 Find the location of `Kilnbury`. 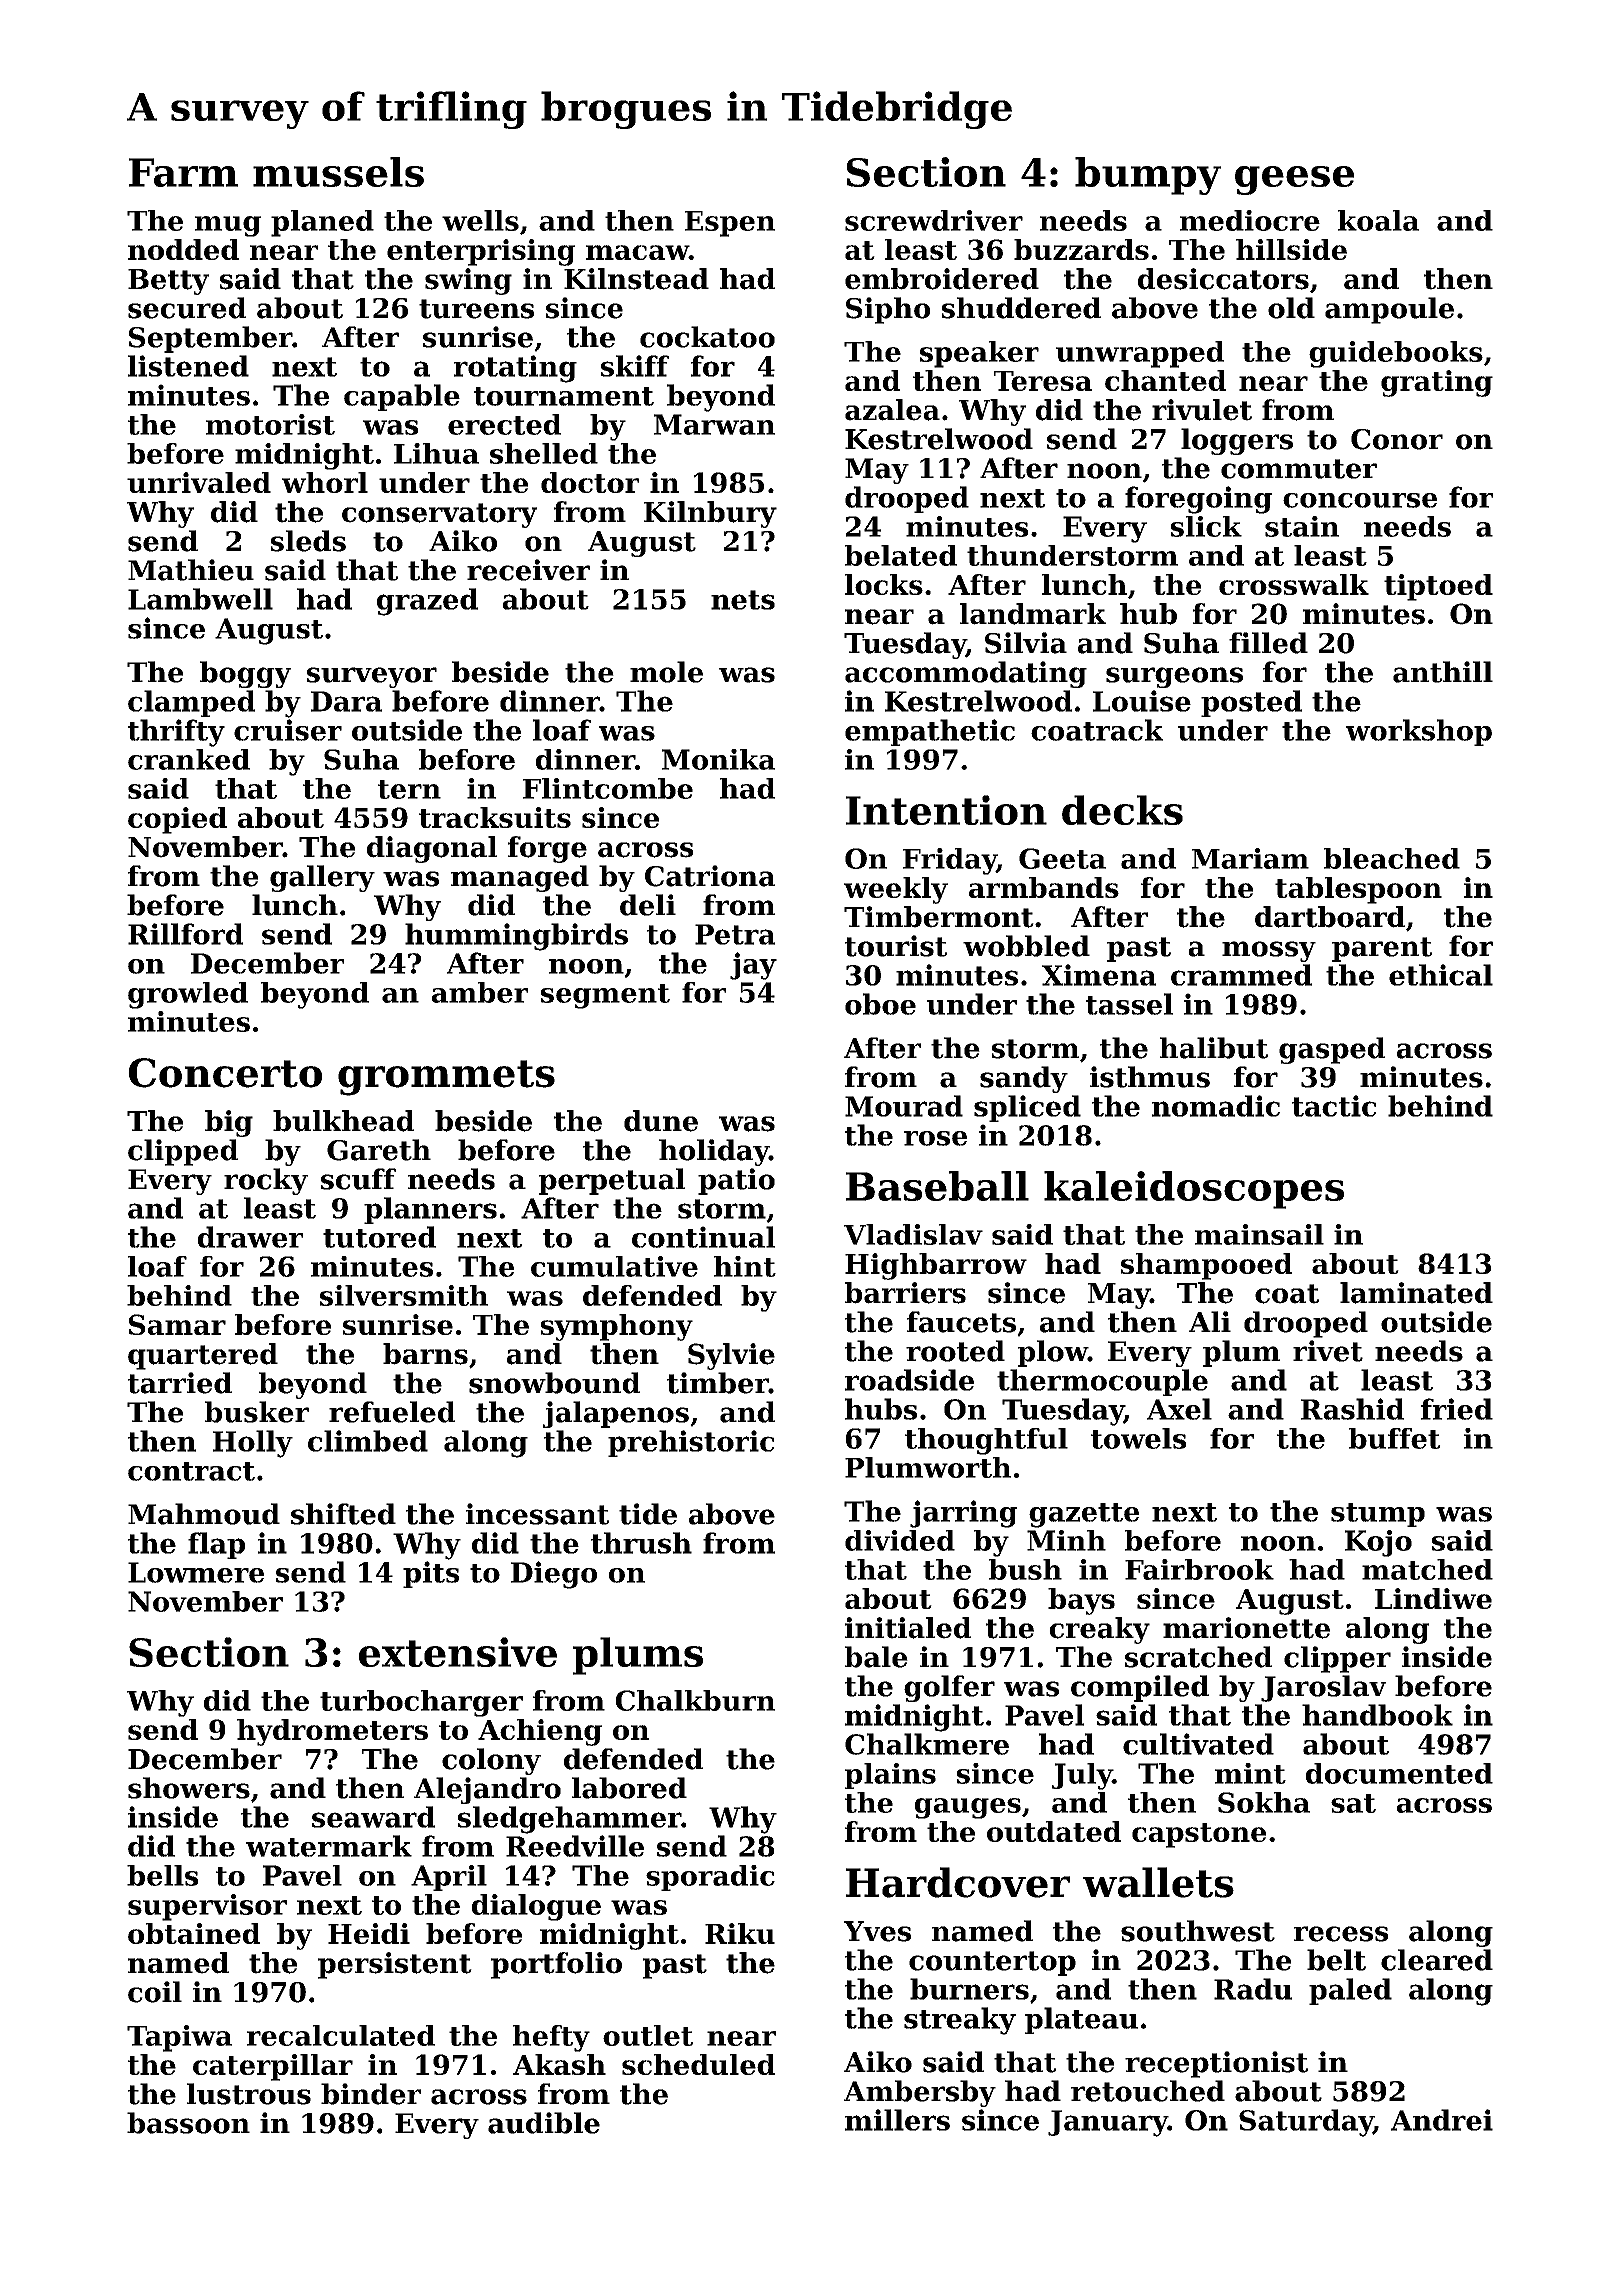

Kilnbury is located at coordinates (710, 514).
